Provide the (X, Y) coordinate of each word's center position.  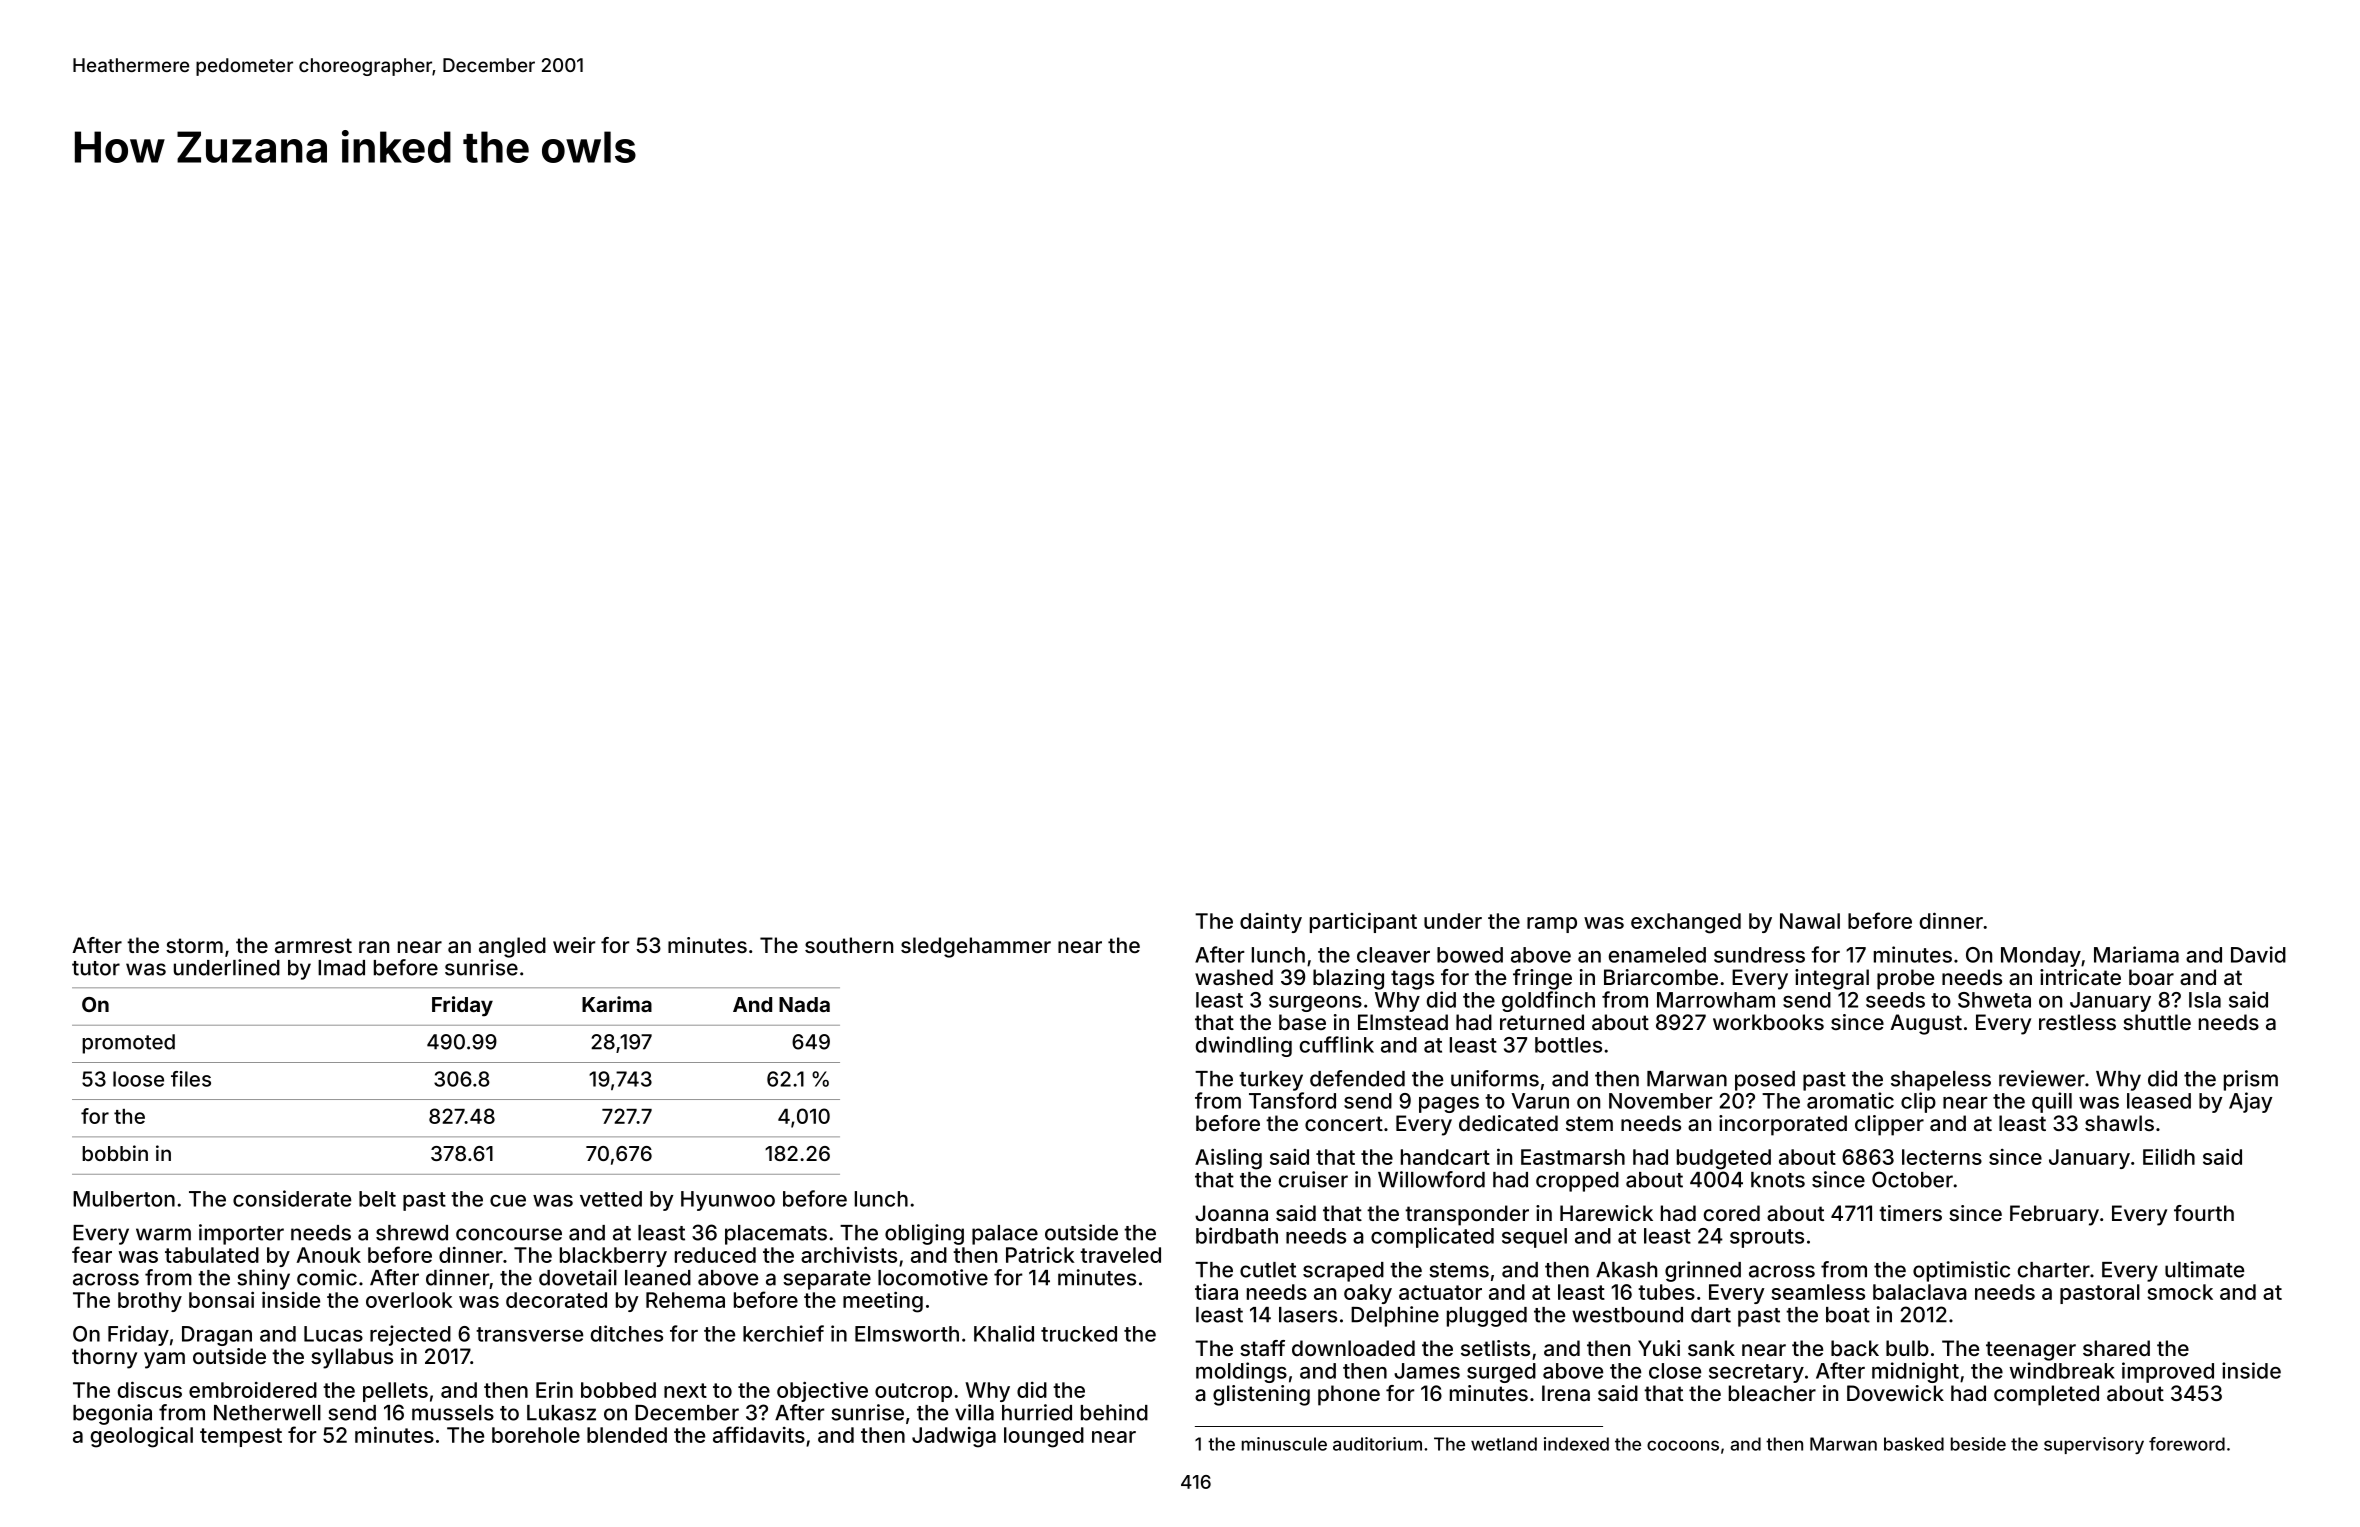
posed (1765, 1081)
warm (163, 1234)
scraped (1343, 1272)
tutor (96, 968)
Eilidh (2169, 1156)
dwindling (1244, 1046)
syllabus (352, 1358)
